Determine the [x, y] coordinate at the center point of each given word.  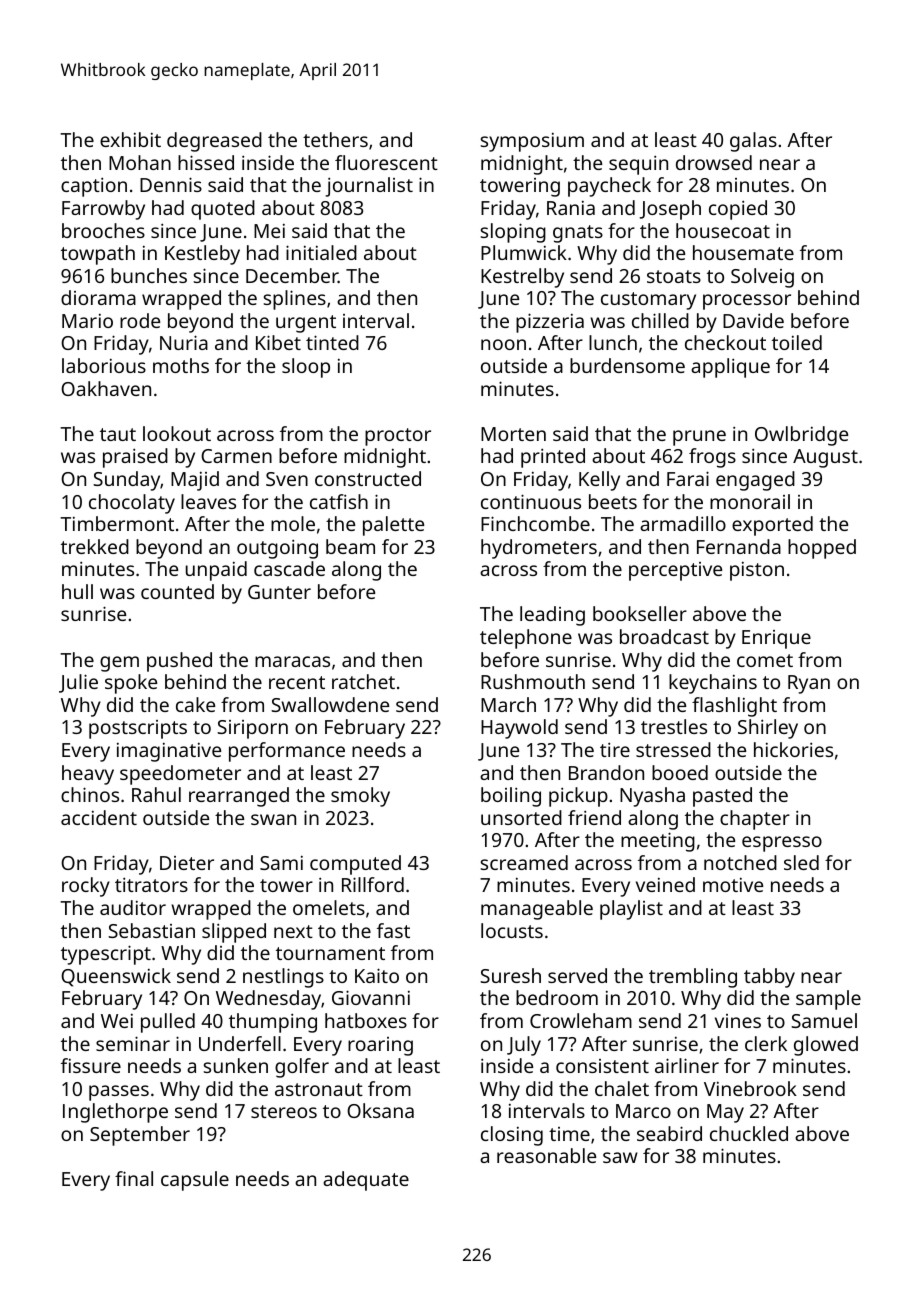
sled [801, 862]
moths [181, 365]
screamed [524, 862]
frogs [712, 458]
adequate [366, 1181]
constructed [368, 478]
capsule [195, 1181]
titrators [151, 884]
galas [753, 142]
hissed [206, 162]
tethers [335, 139]
